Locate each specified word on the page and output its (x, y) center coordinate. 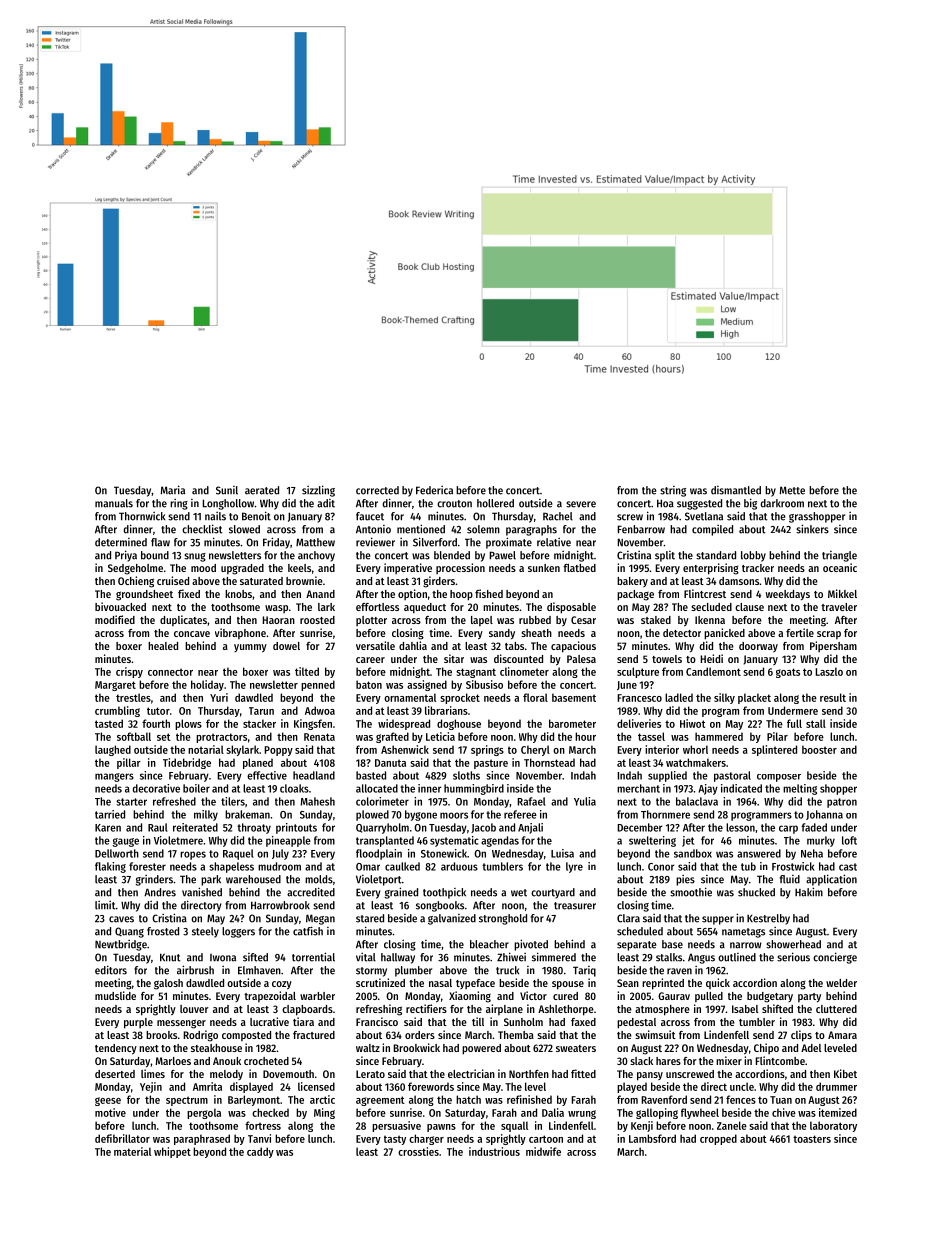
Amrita (207, 1086)
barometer (572, 723)
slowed (244, 529)
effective (267, 775)
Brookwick (416, 1047)
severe (581, 504)
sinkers (812, 529)
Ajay (708, 789)
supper (718, 920)
